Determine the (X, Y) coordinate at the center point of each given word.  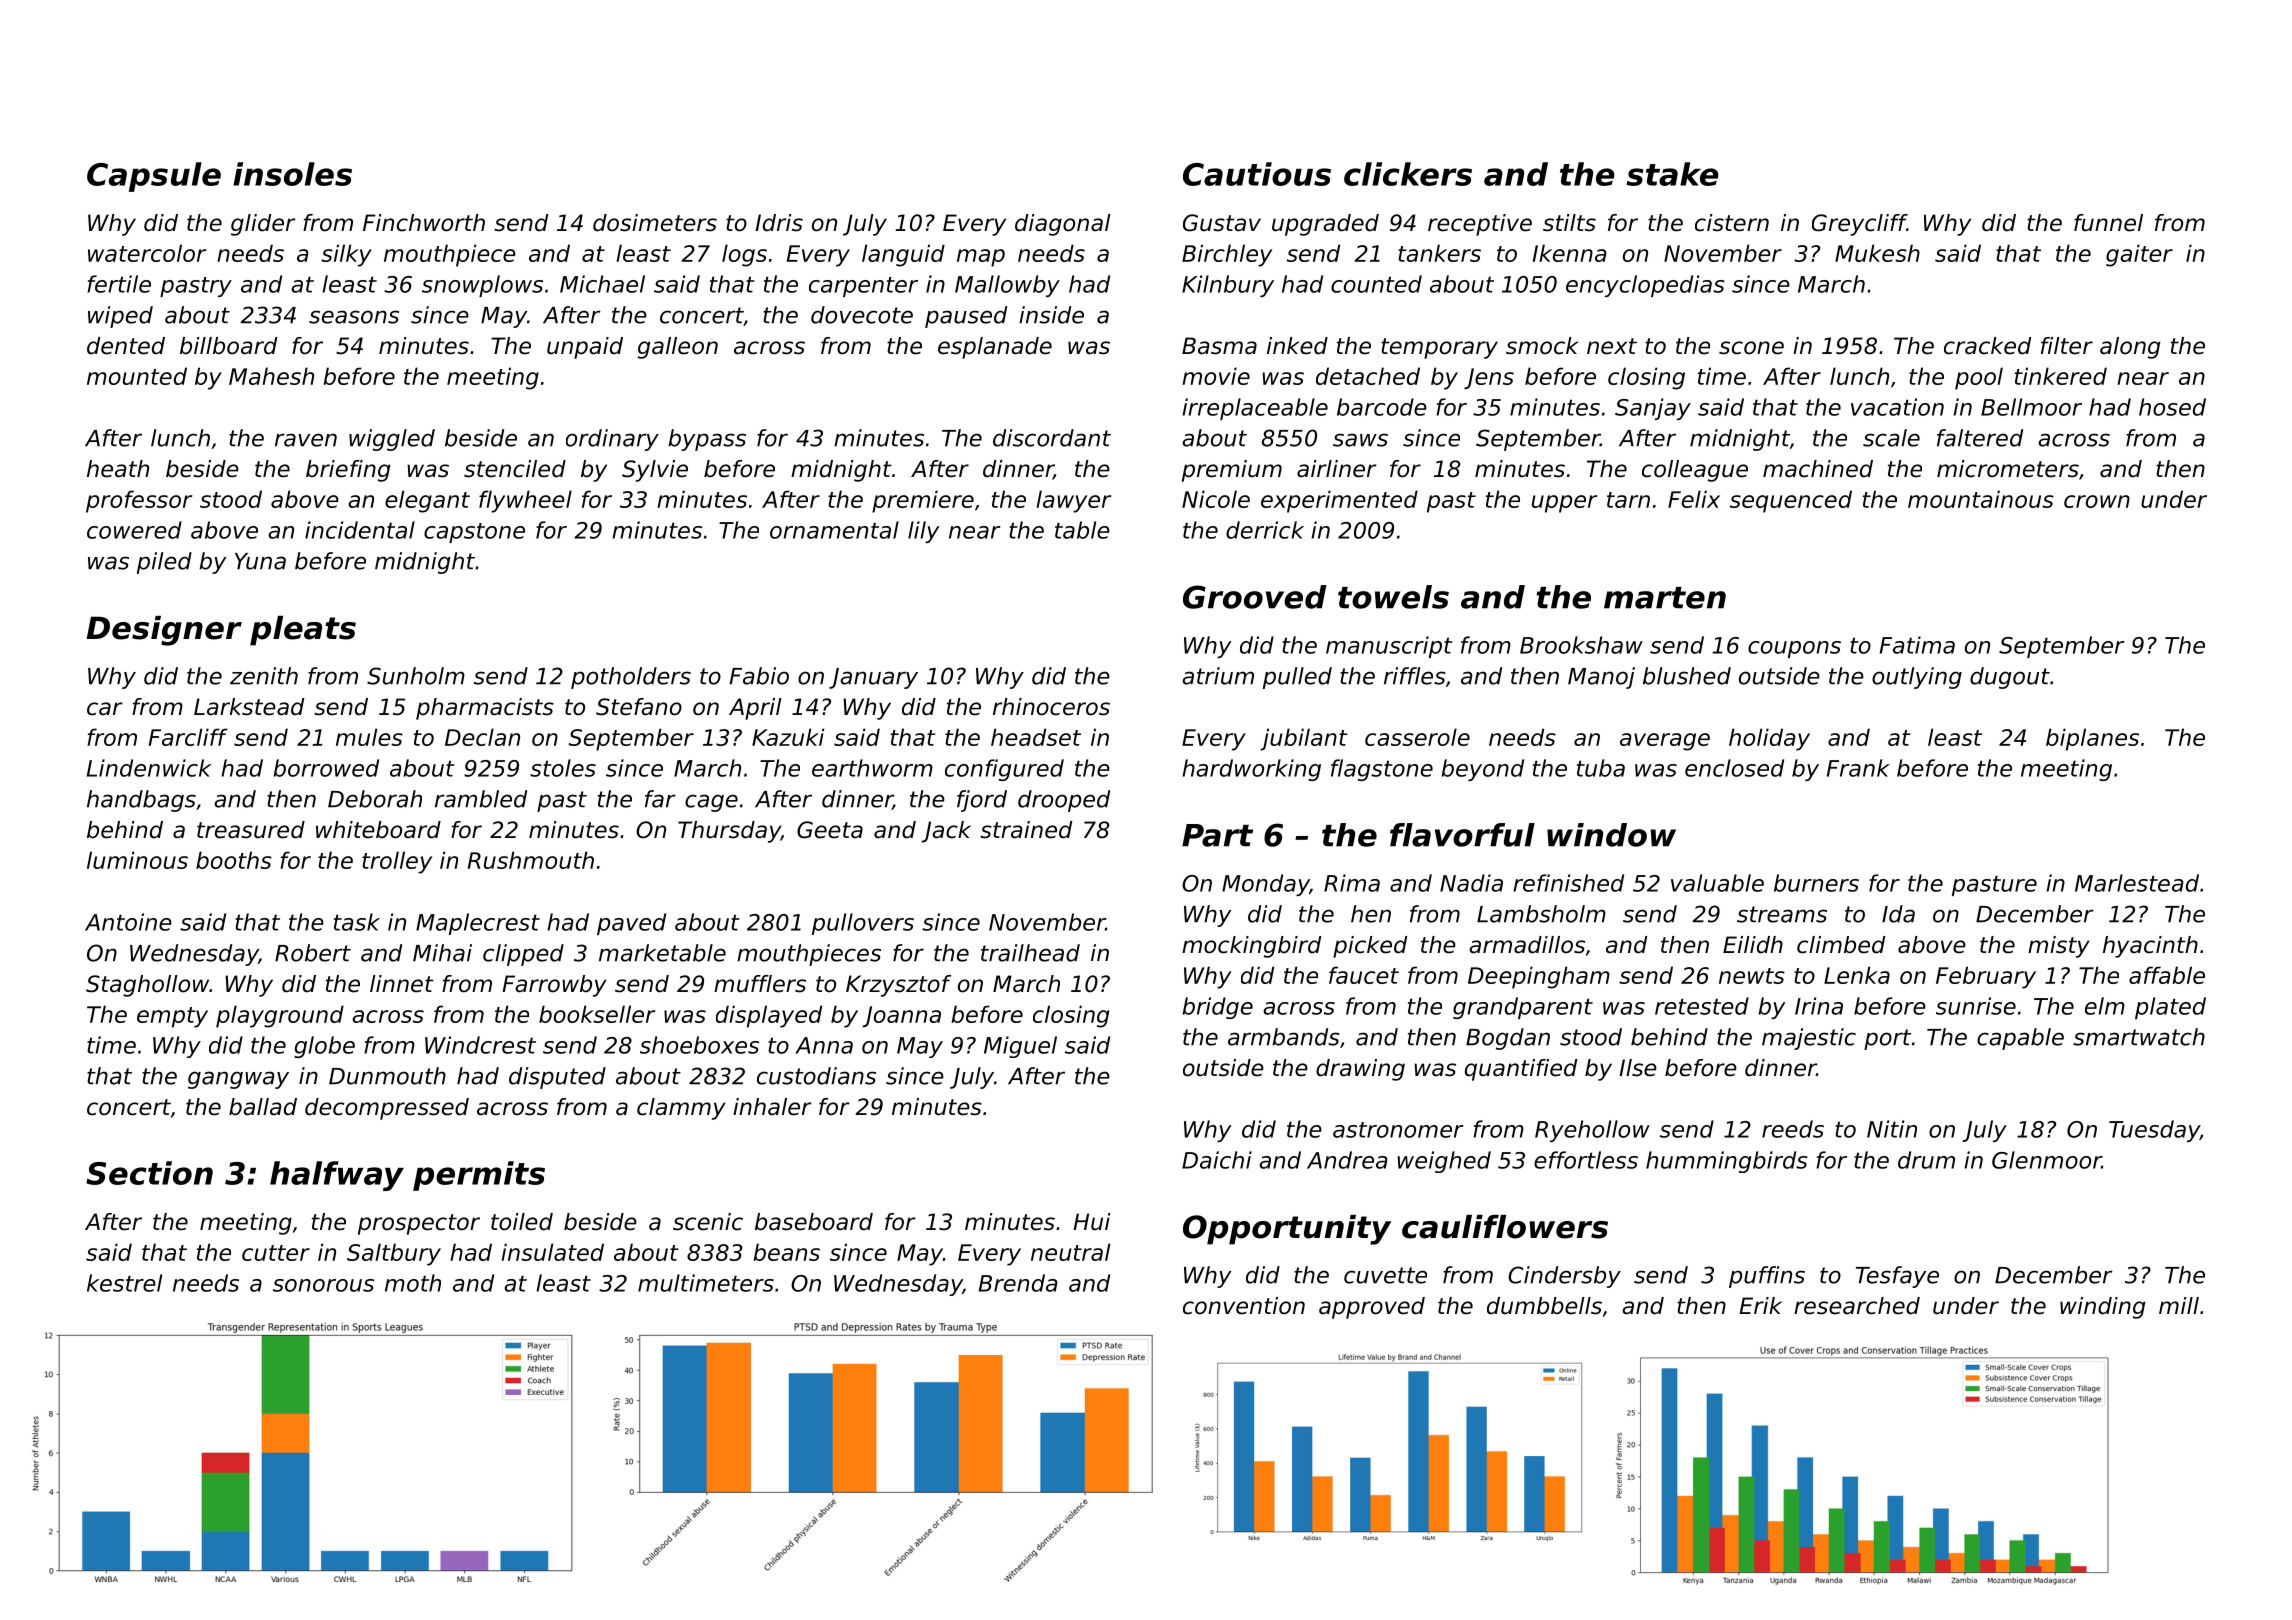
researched (1857, 1306)
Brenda (1018, 1283)
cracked (1987, 346)
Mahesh (271, 376)
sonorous (323, 1285)
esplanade (995, 348)
